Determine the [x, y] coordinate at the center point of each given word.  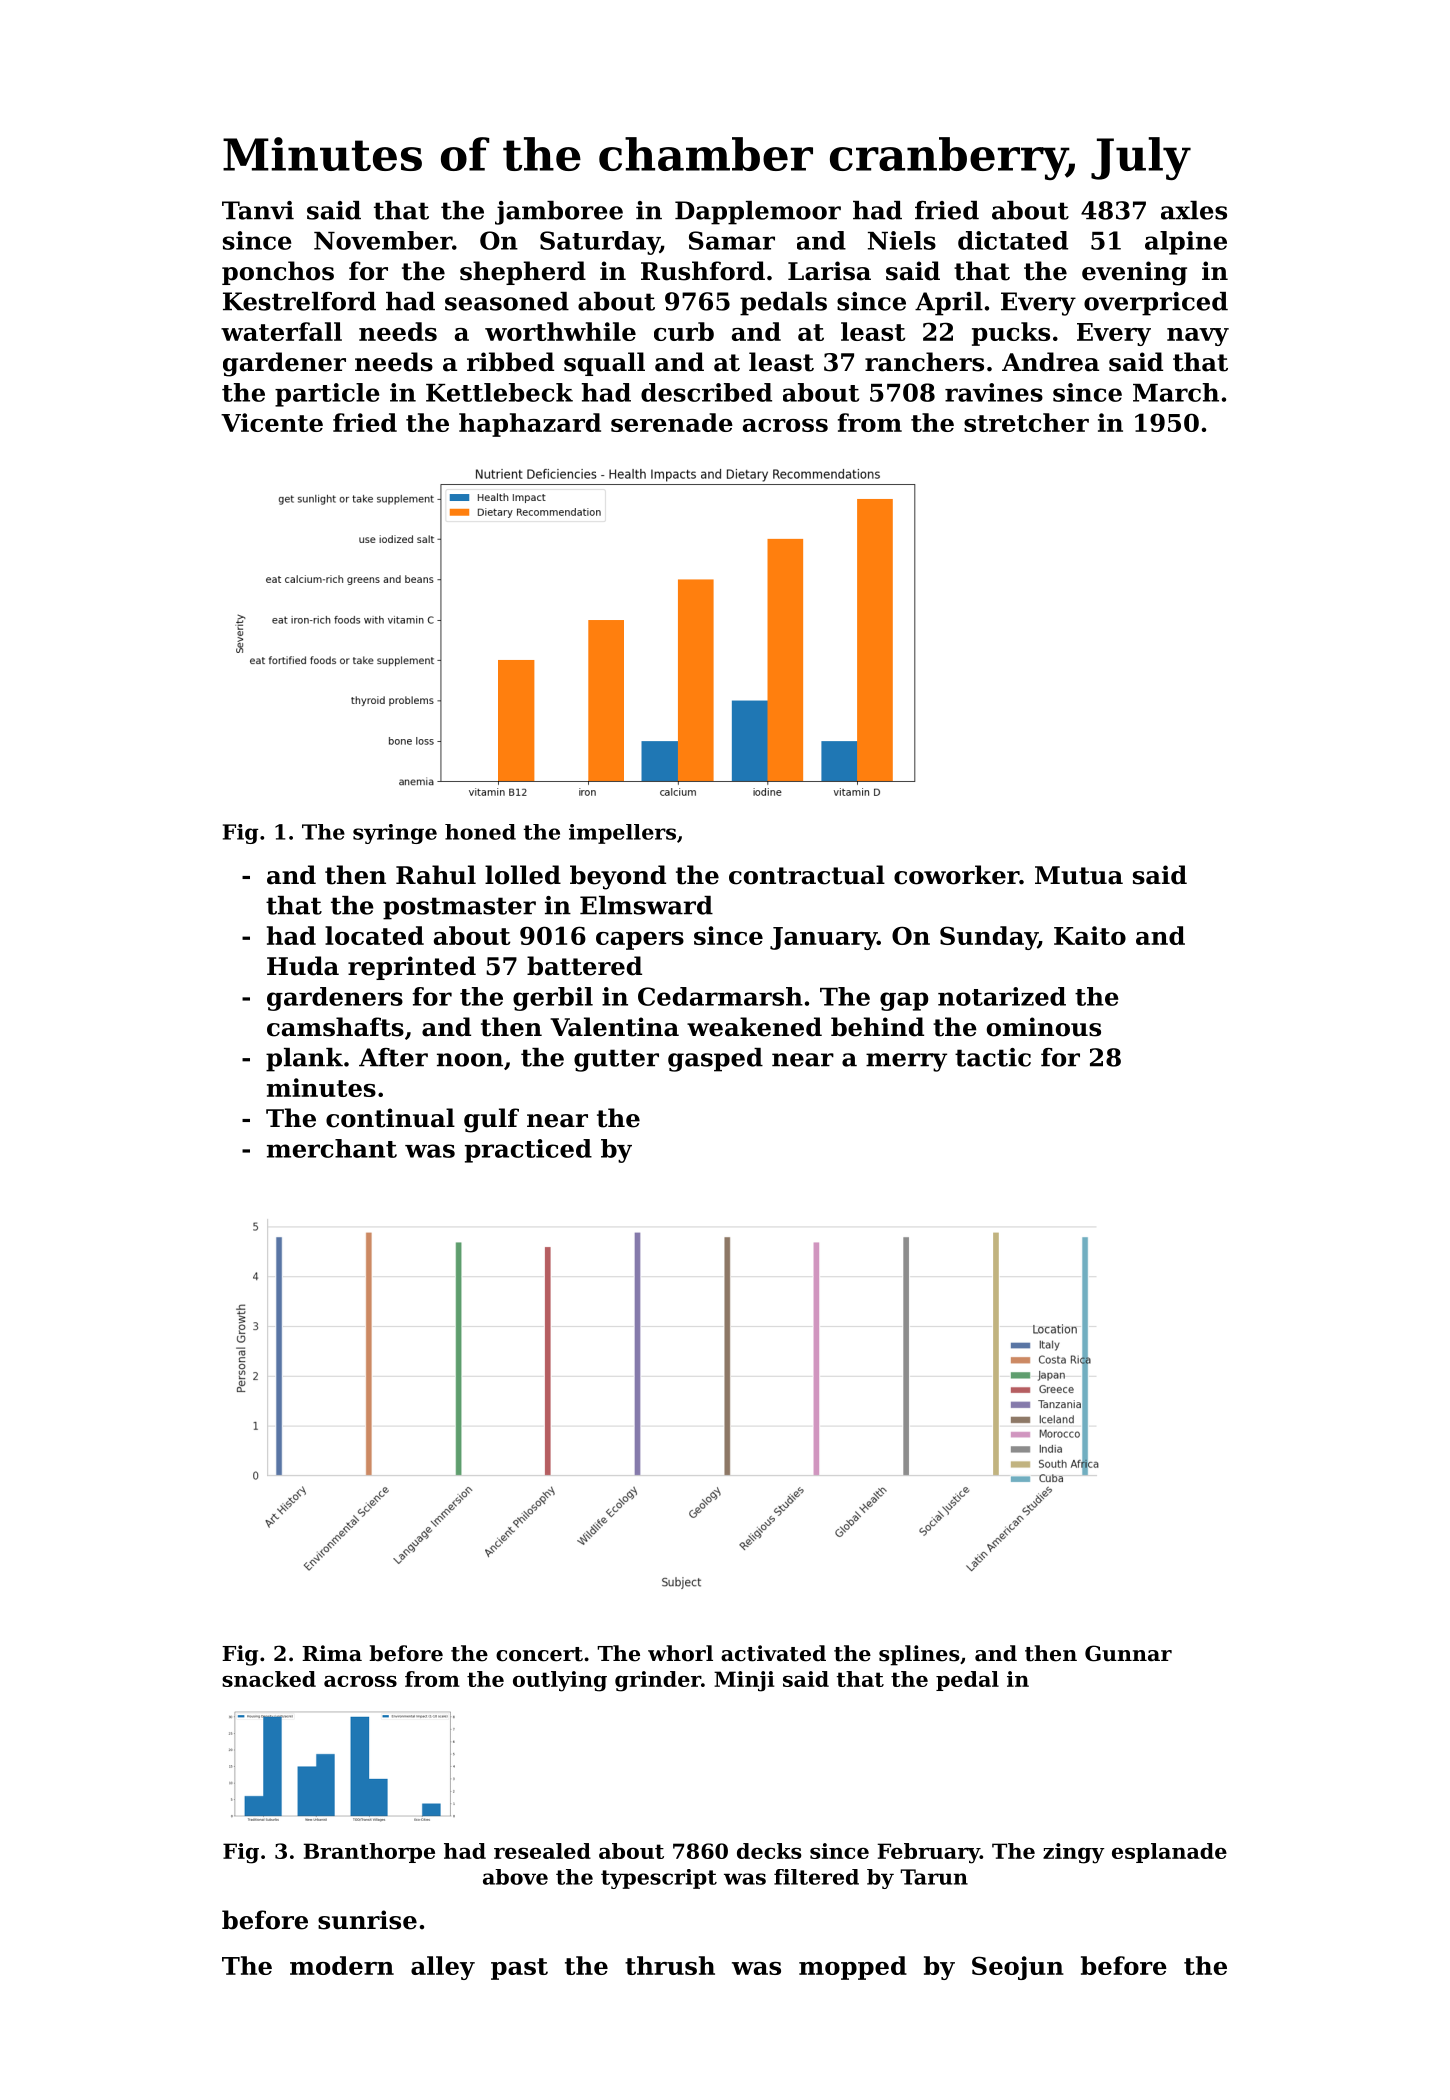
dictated [1013, 240]
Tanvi [258, 210]
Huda [303, 966]
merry [906, 1062]
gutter [616, 1060]
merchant [332, 1148]
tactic [993, 1057]
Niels [902, 240]
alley [443, 1968]
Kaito [1090, 935]
